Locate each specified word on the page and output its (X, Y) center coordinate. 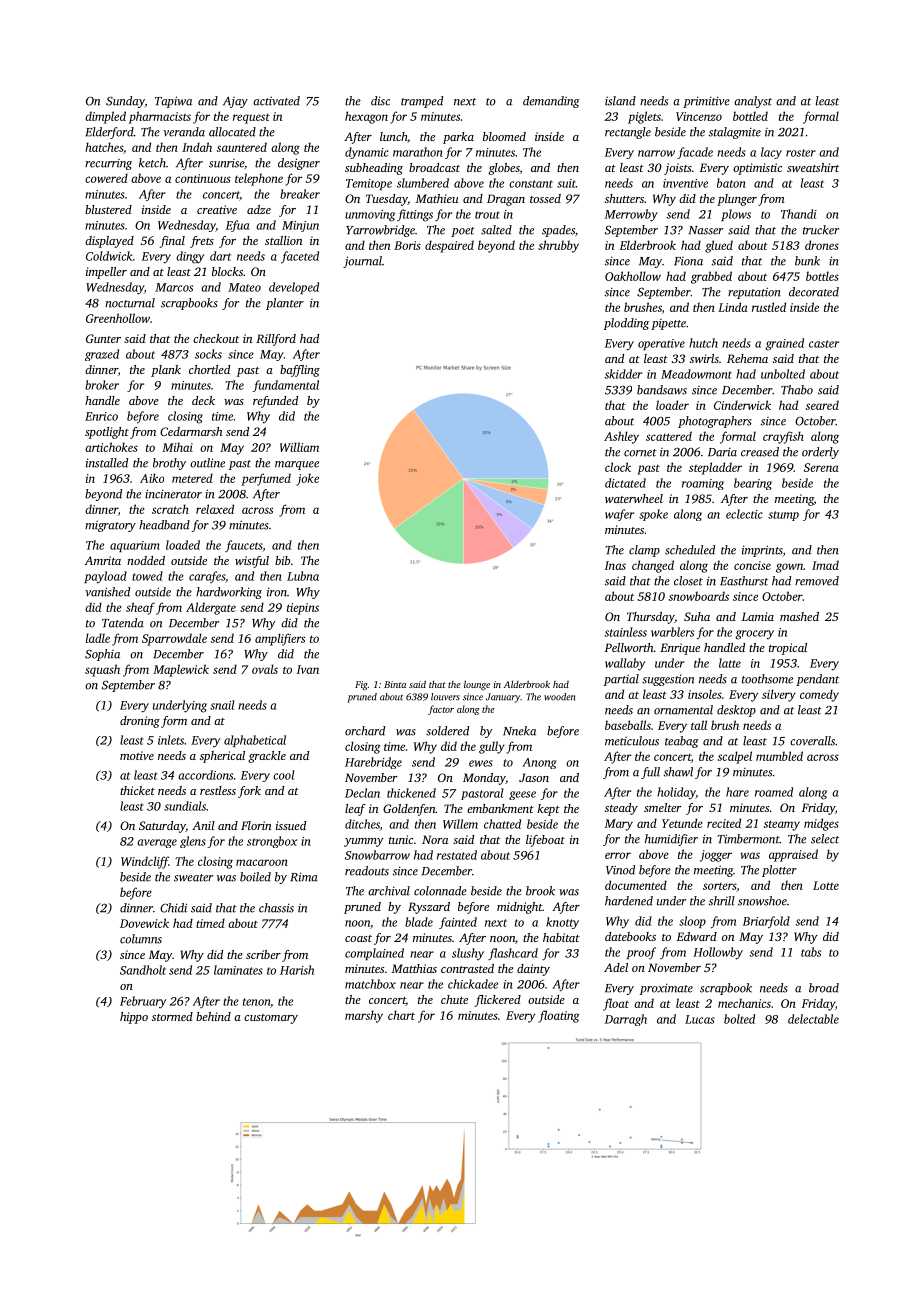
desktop (736, 711)
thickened (411, 793)
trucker (821, 230)
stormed (172, 1016)
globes (504, 169)
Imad (825, 565)
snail (222, 705)
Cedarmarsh (191, 431)
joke (307, 479)
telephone (259, 179)
